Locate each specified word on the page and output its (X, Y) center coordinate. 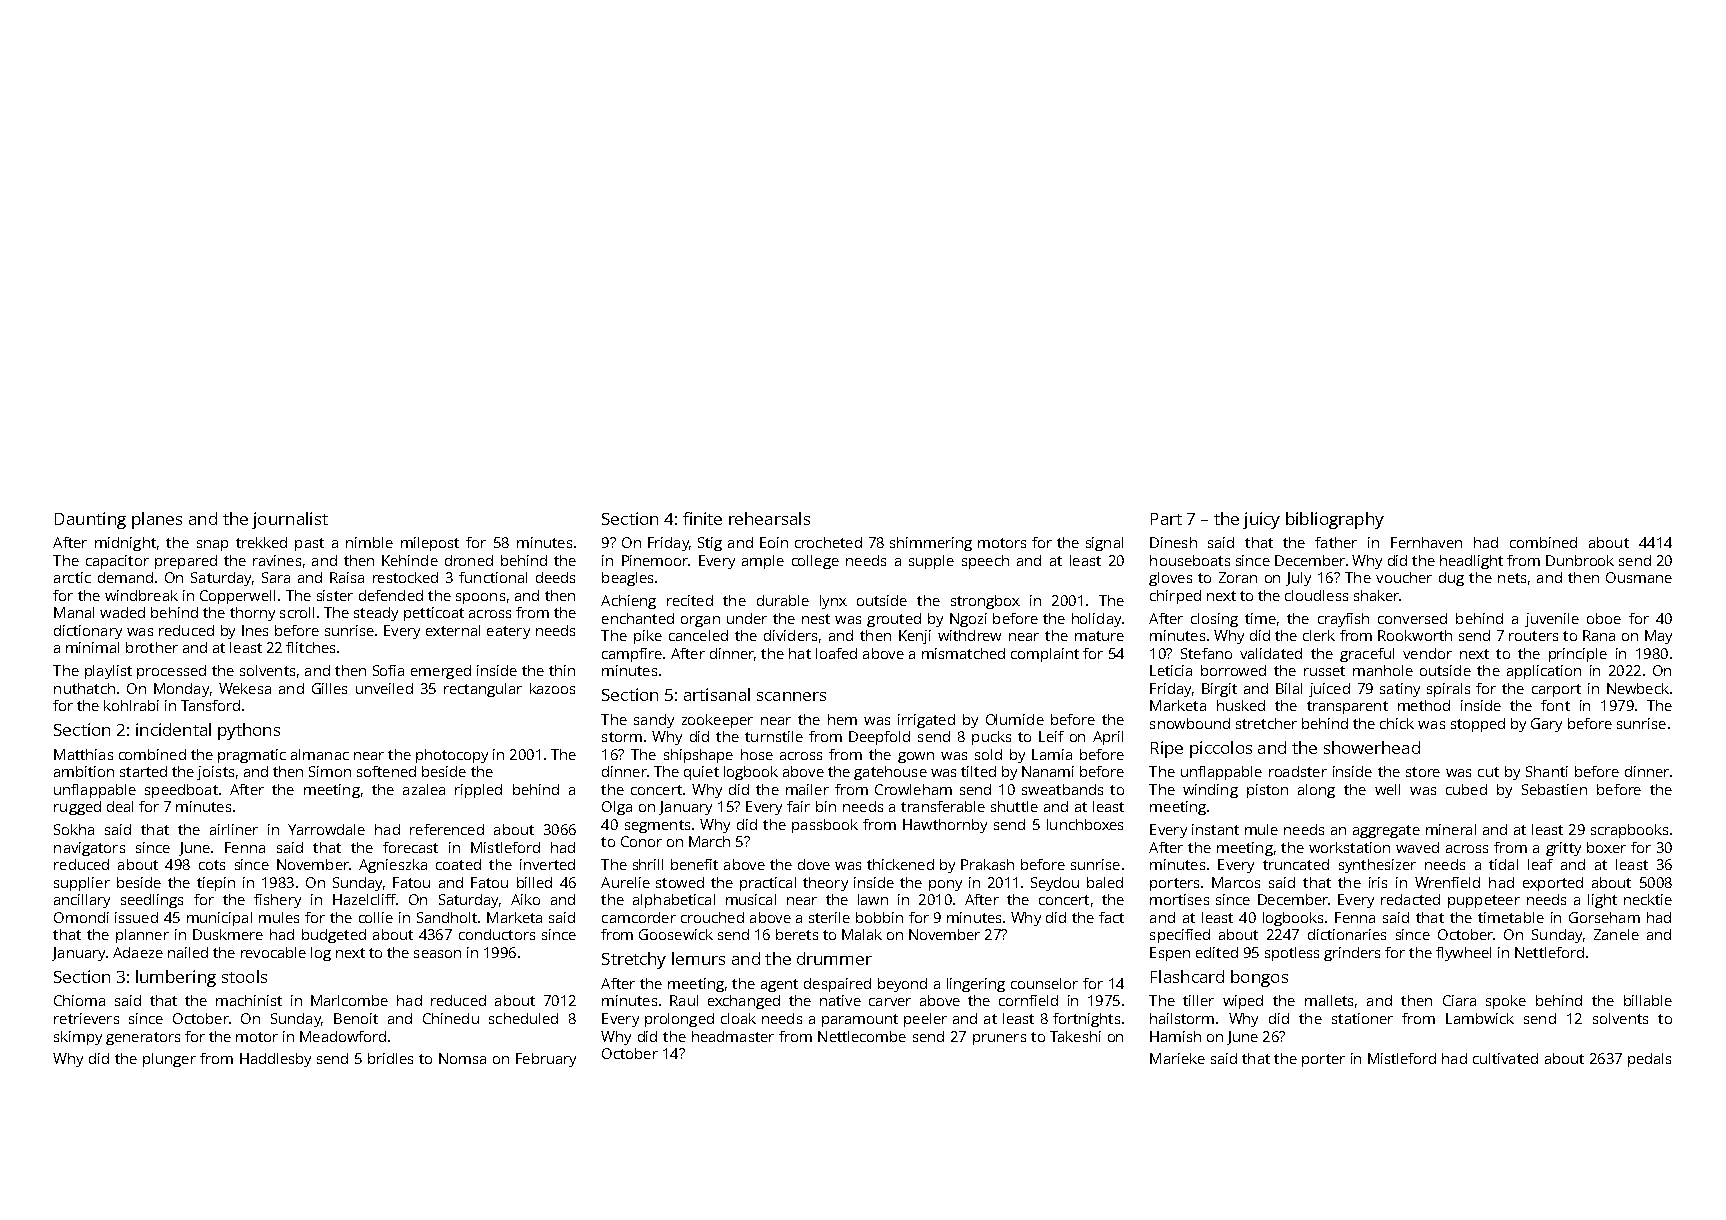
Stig (710, 544)
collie (376, 917)
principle (1578, 655)
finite (702, 518)
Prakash (987, 864)
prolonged (679, 1020)
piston (1267, 791)
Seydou (1055, 884)
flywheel (1463, 954)
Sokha (74, 829)
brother (152, 647)
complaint (1045, 655)
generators (143, 1038)
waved (1417, 847)
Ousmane (1639, 577)
